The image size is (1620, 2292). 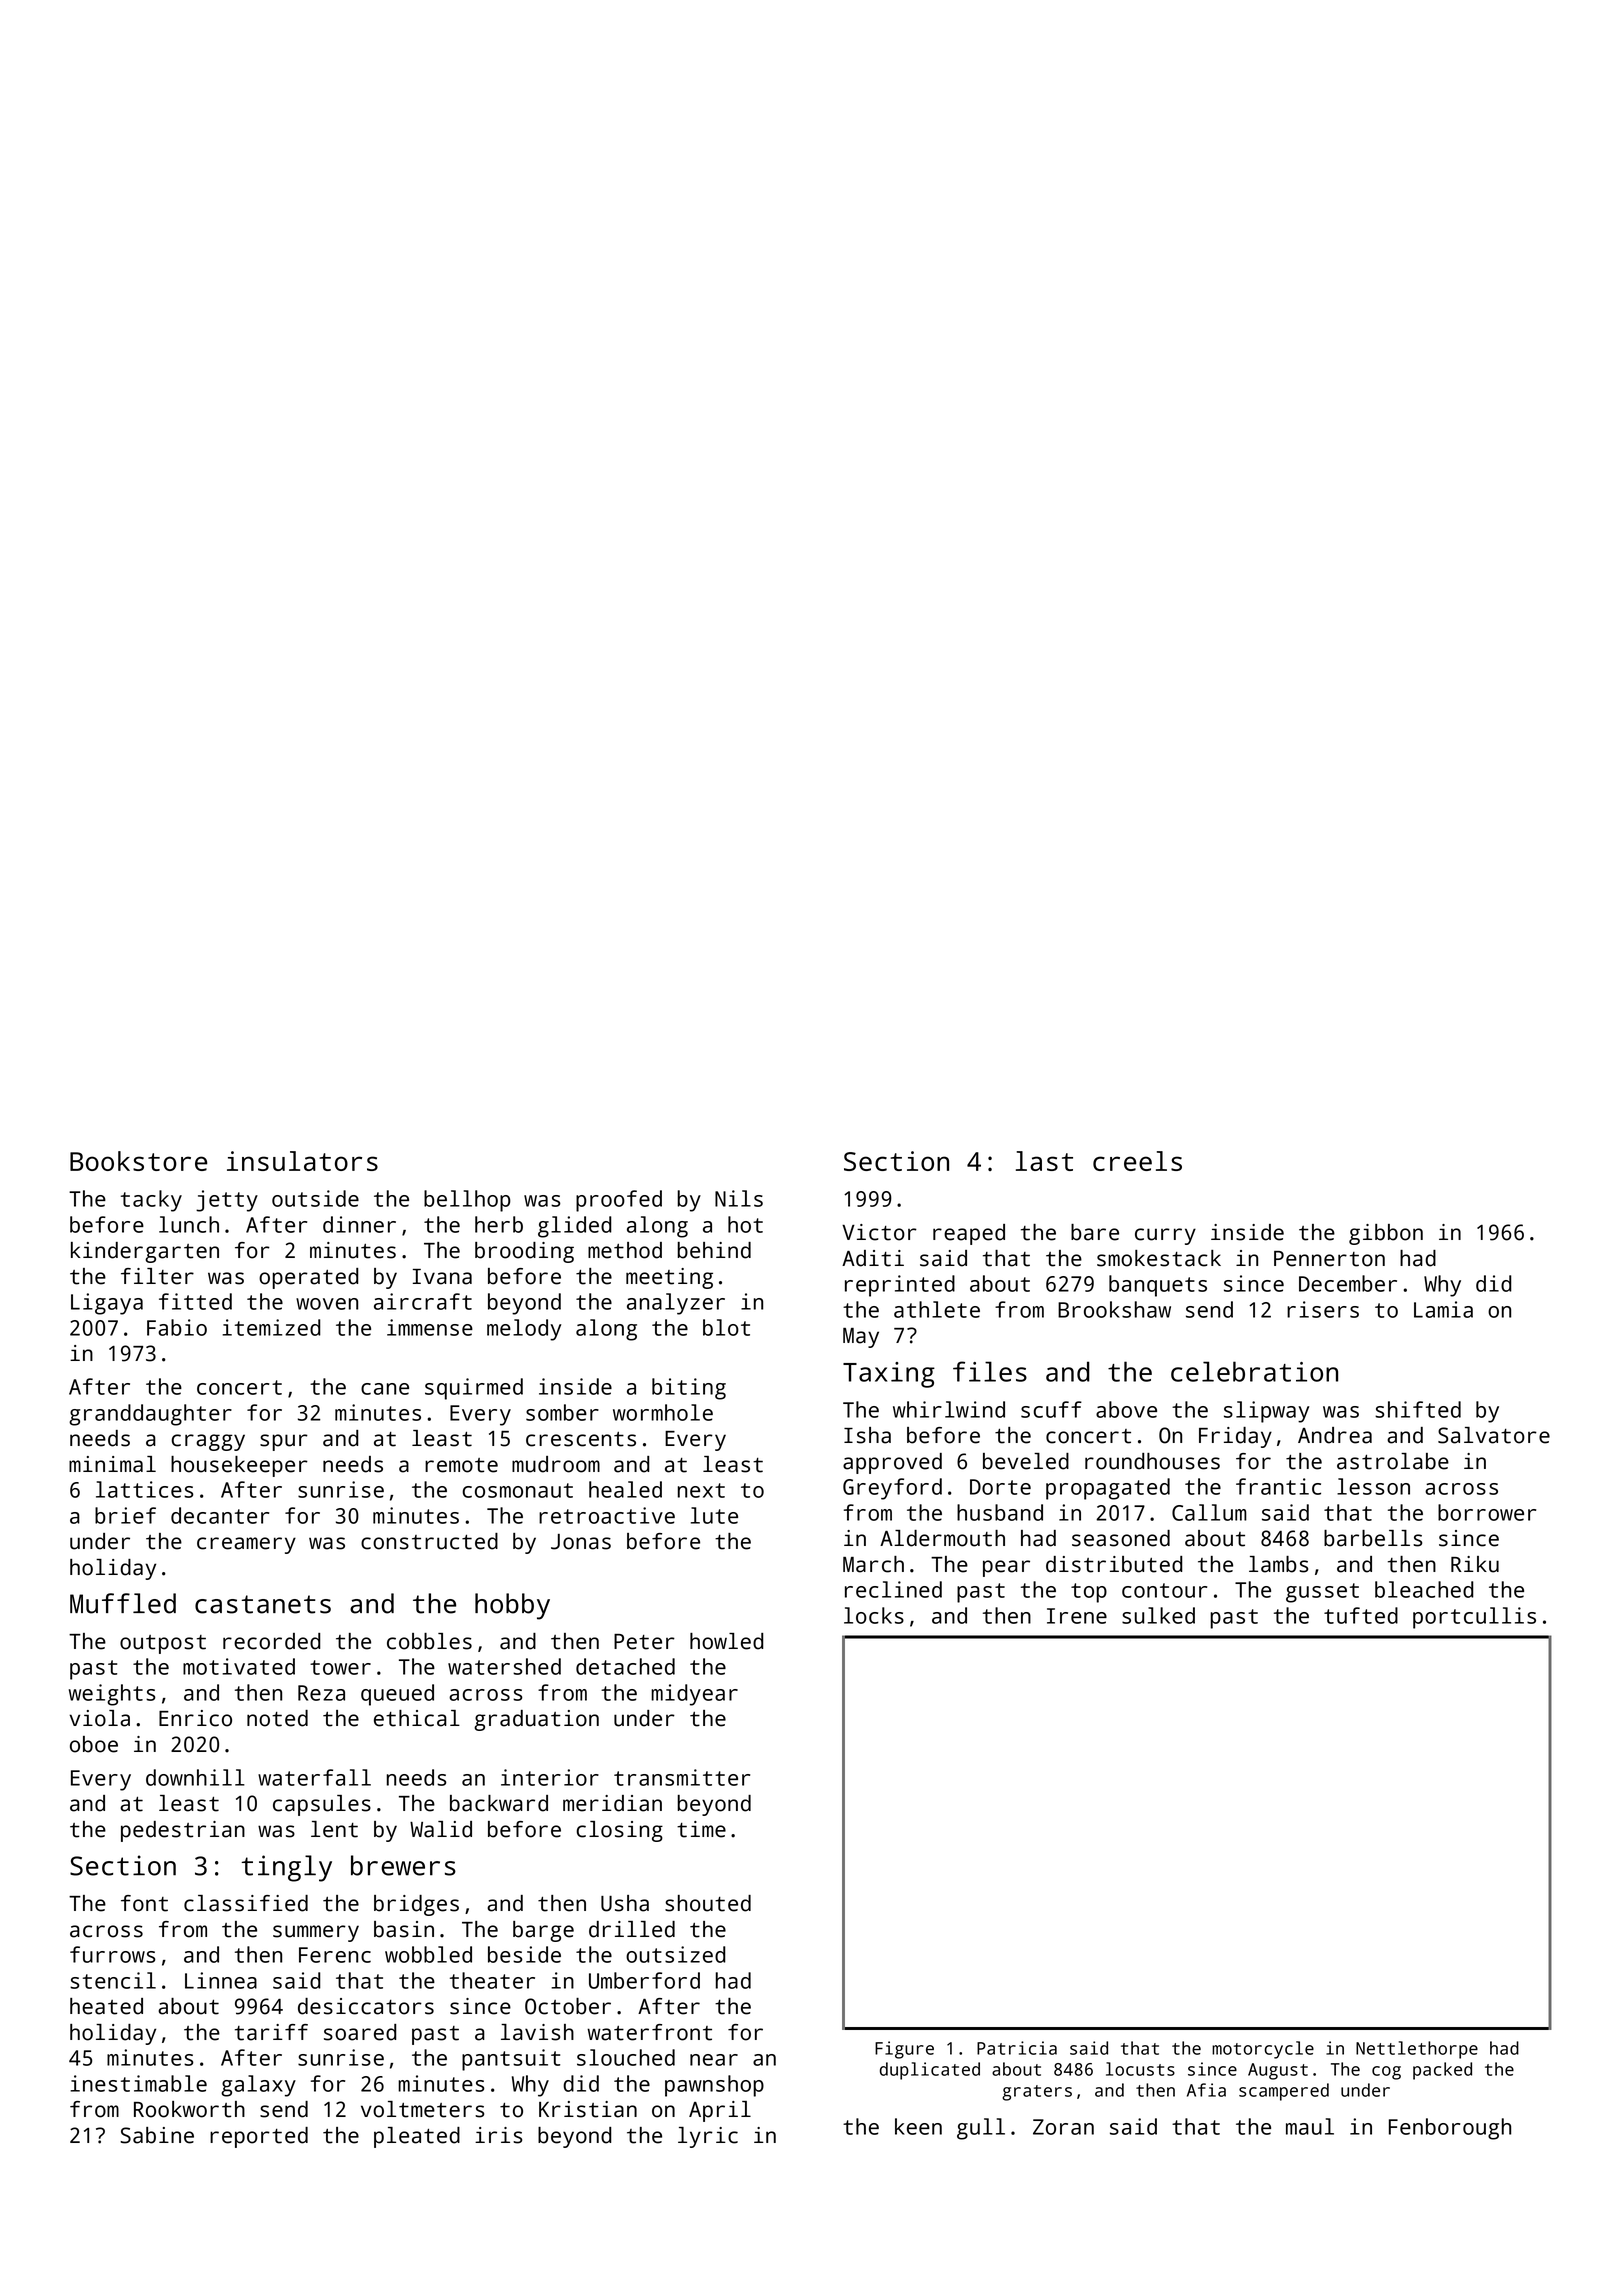 What do you see at coordinates (385, 1389) in the document?
I see `cane` at bounding box center [385, 1389].
